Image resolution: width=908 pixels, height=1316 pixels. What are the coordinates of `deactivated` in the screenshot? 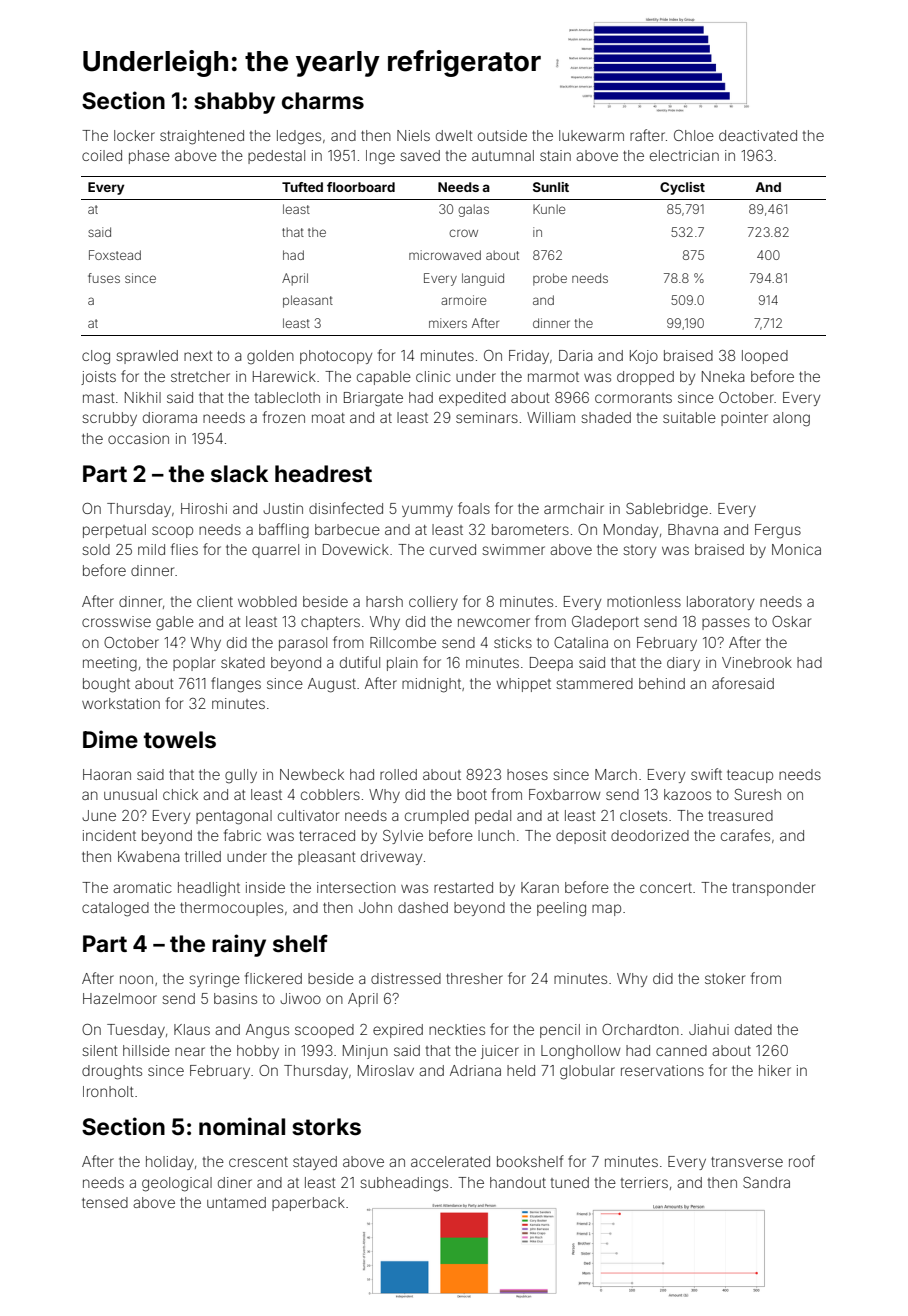 It's located at (758, 135).
